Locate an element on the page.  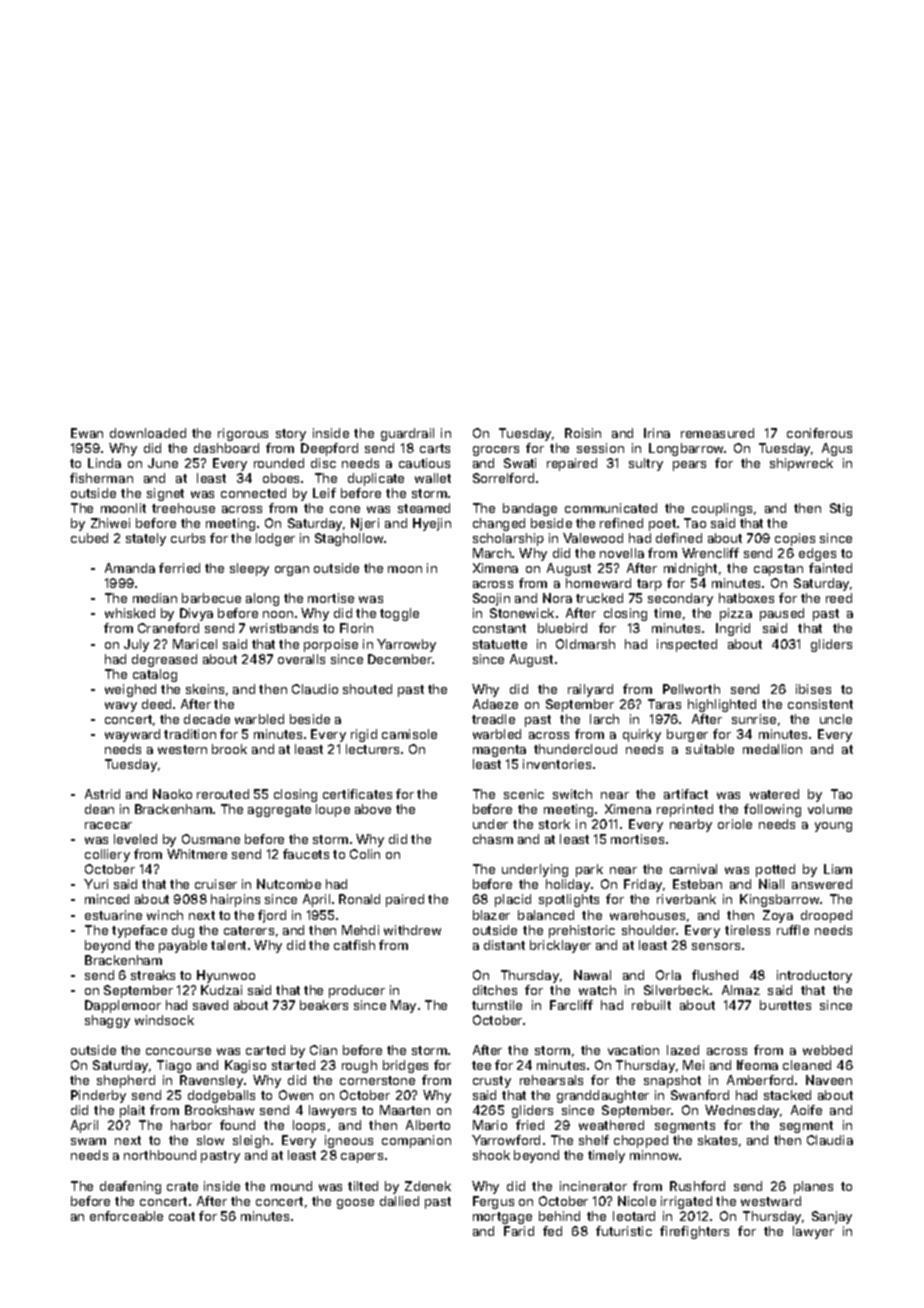
shaggy is located at coordinates (107, 1021).
